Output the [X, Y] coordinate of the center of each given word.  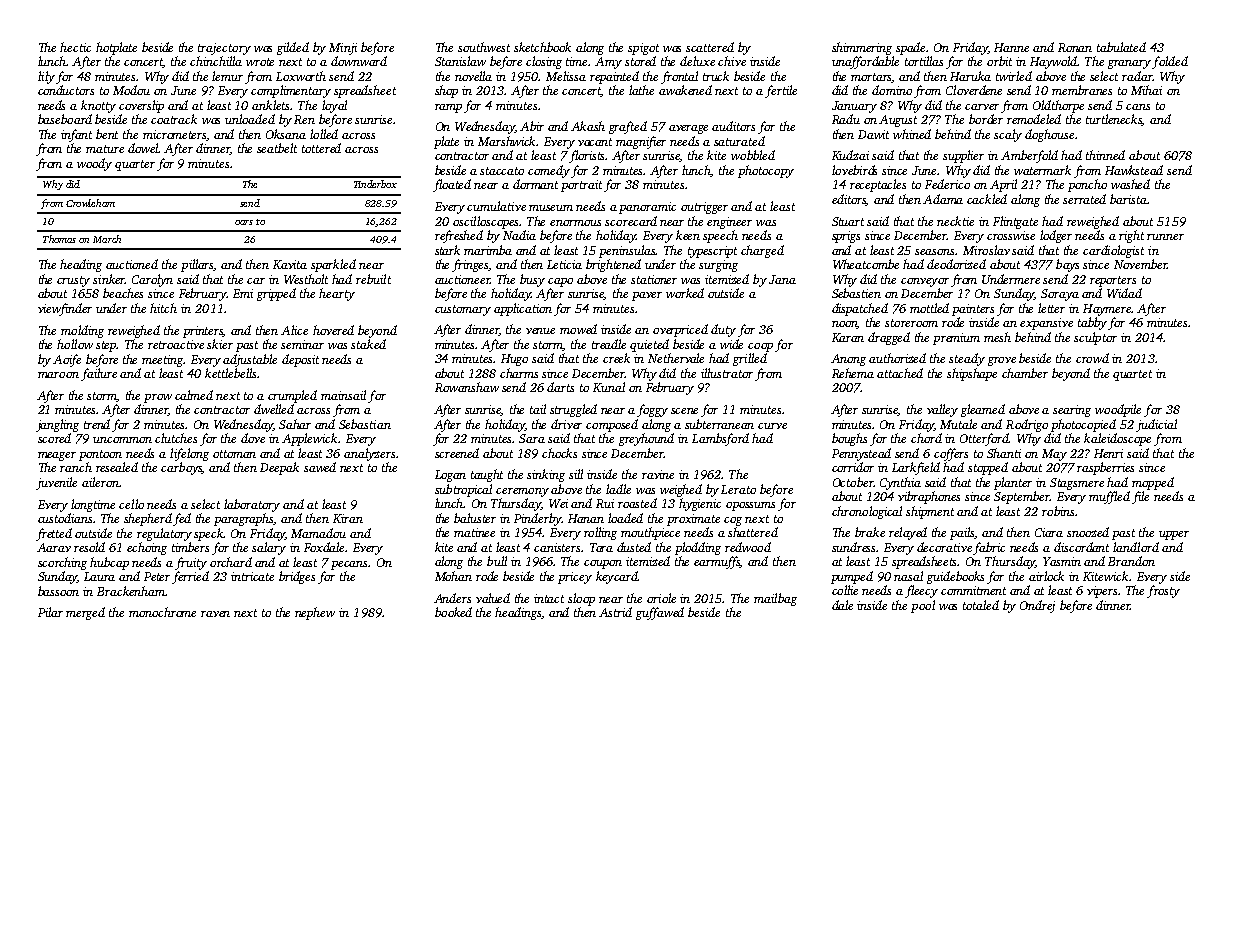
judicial [1156, 425]
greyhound [646, 439]
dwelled [274, 409]
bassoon [58, 591]
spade [911, 48]
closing [544, 62]
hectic [75, 47]
